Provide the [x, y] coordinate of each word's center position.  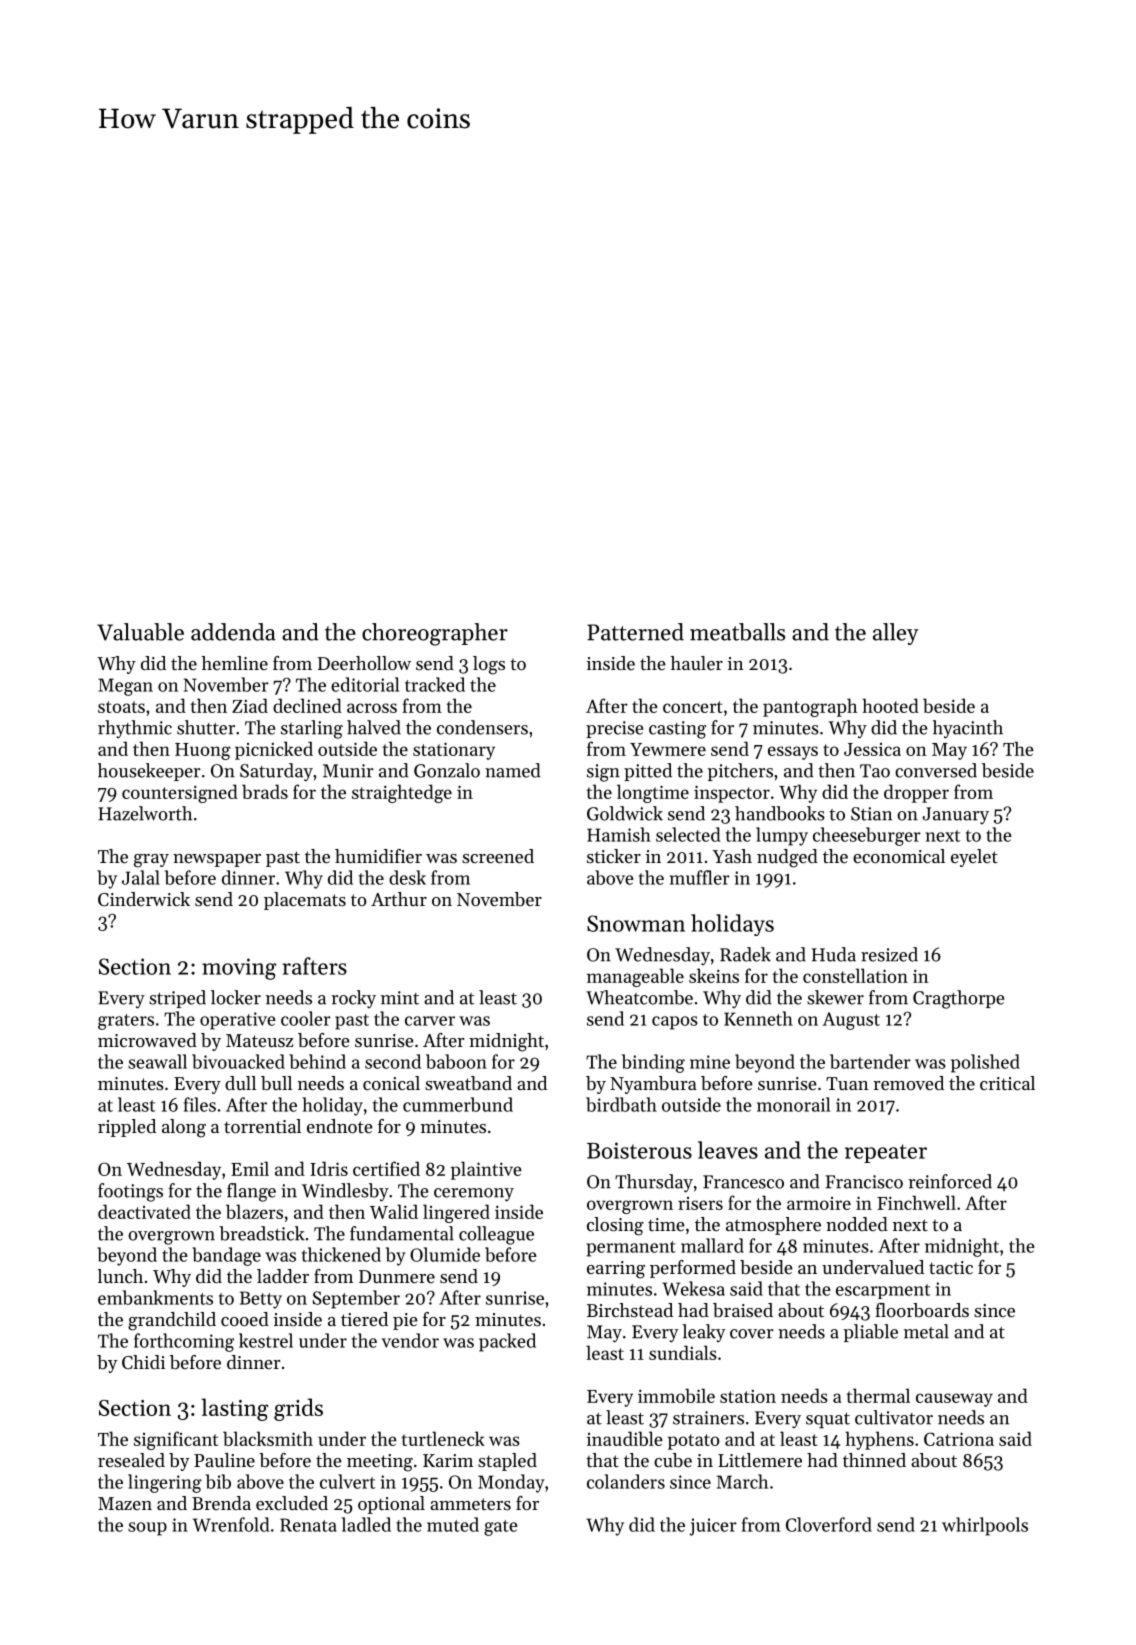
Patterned [635, 632]
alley [896, 634]
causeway [954, 1400]
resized [889, 954]
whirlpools [985, 1526]
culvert [347, 1481]
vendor [410, 1340]
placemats [305, 901]
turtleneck [443, 1438]
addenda [233, 632]
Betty [261, 1300]
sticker [614, 856]
